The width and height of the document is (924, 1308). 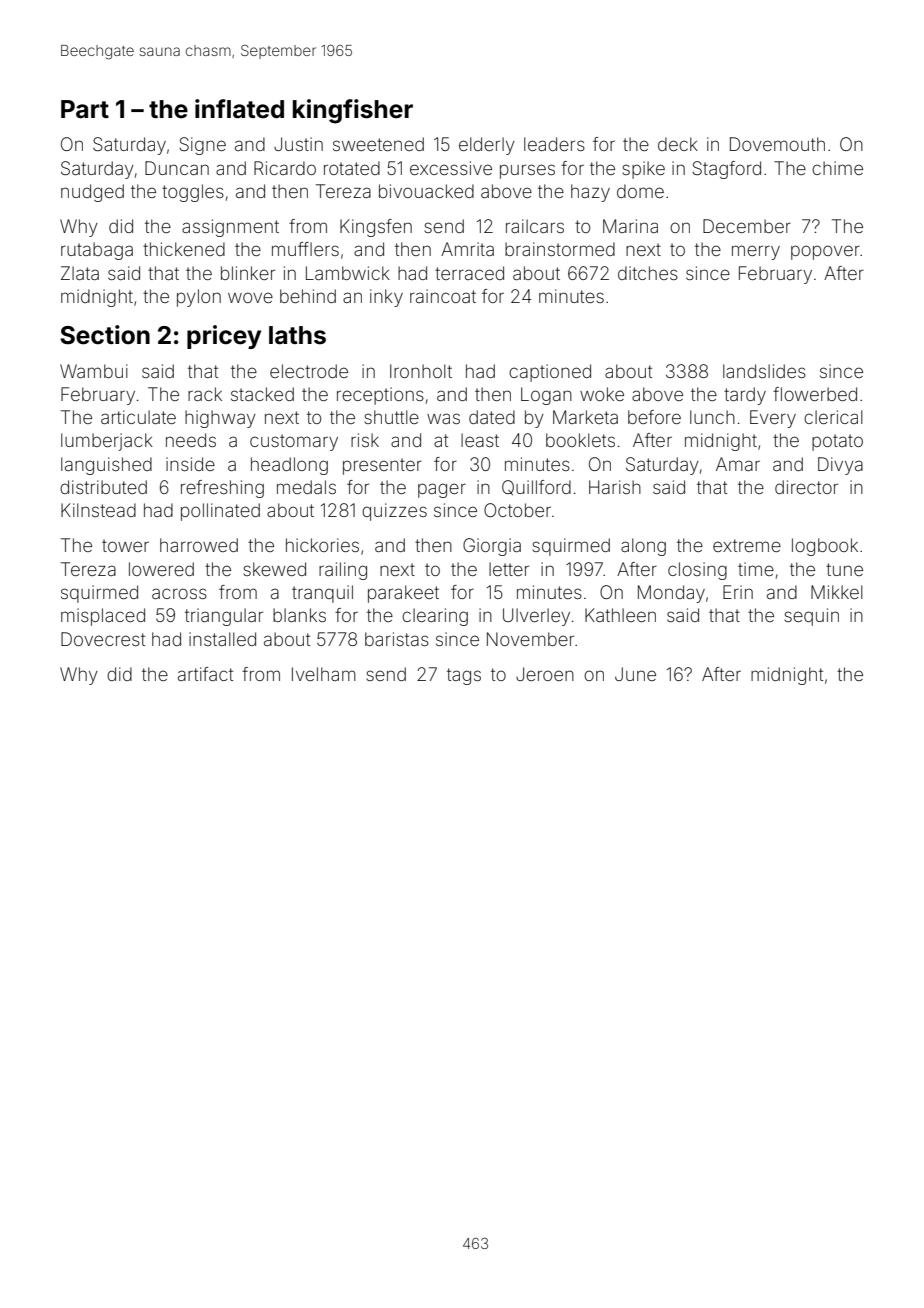 What do you see at coordinates (85, 109) in the document?
I see `Part` at bounding box center [85, 109].
